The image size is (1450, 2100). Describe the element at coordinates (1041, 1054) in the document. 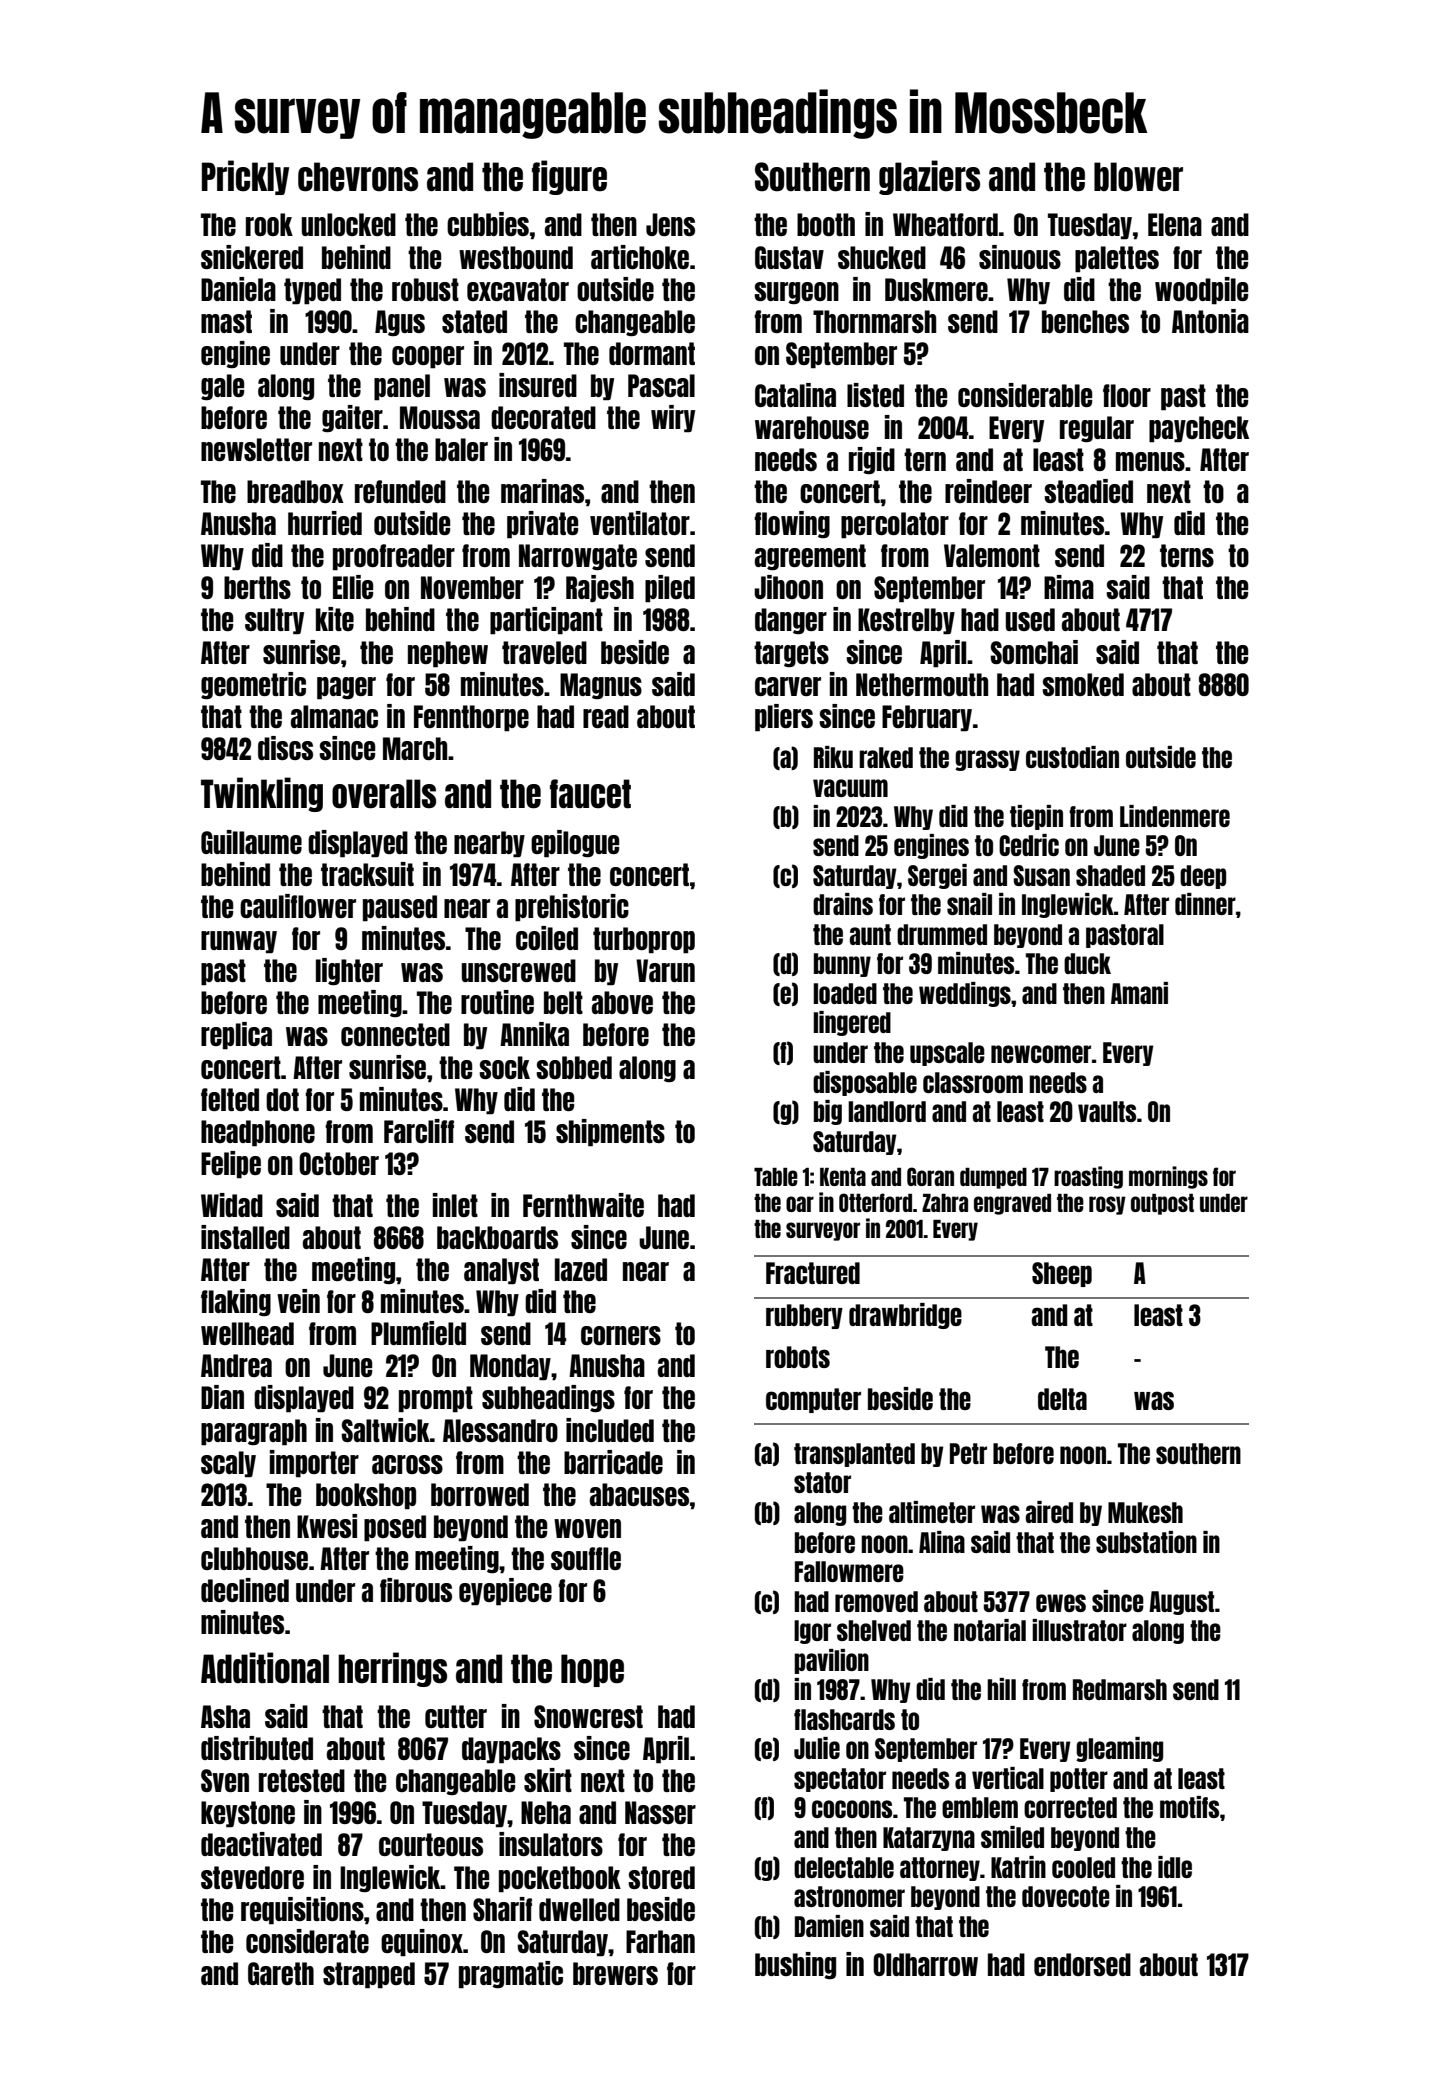

I see `newcomer` at that location.
